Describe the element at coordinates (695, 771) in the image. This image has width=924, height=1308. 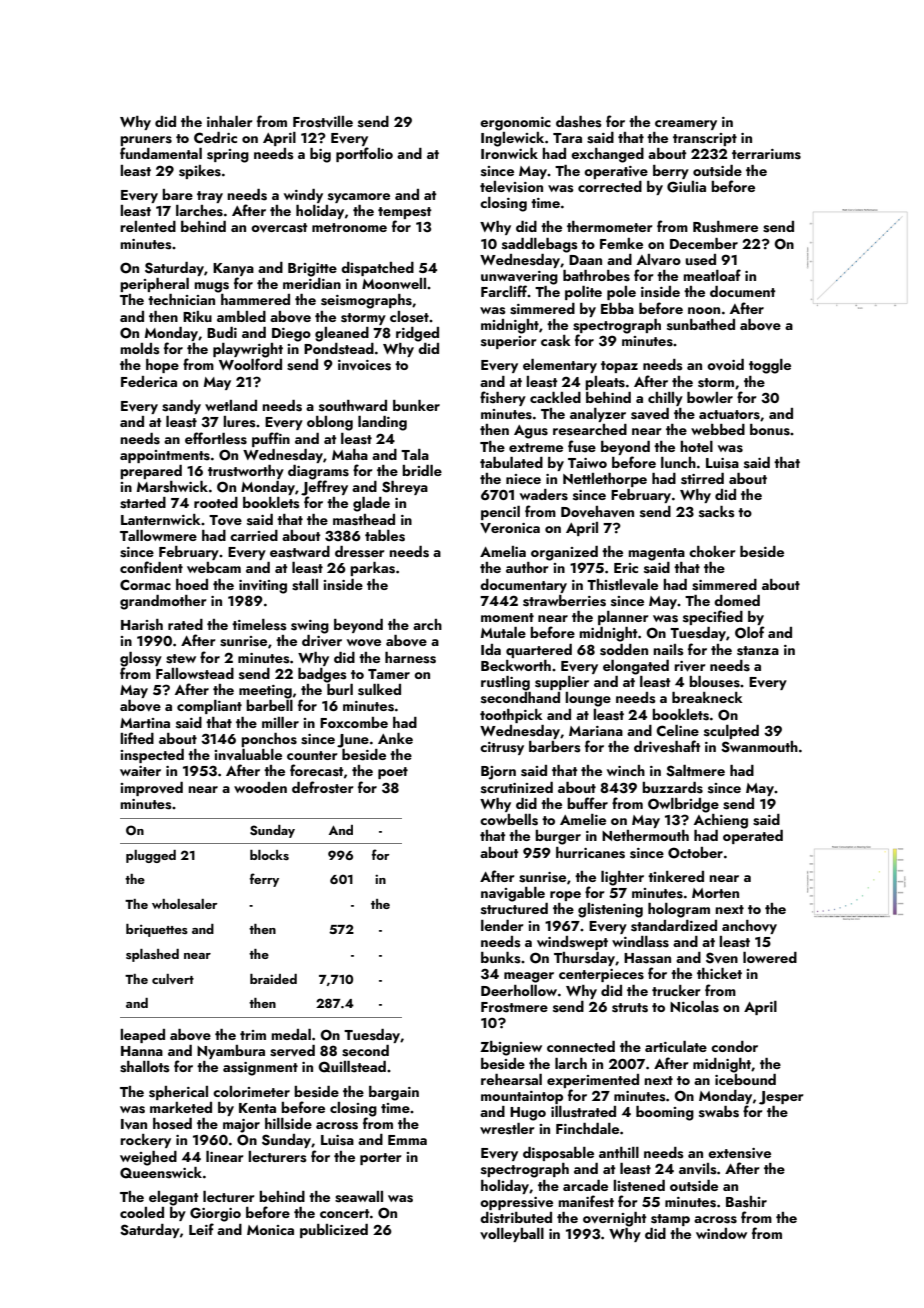
I see `Saltmere` at that location.
